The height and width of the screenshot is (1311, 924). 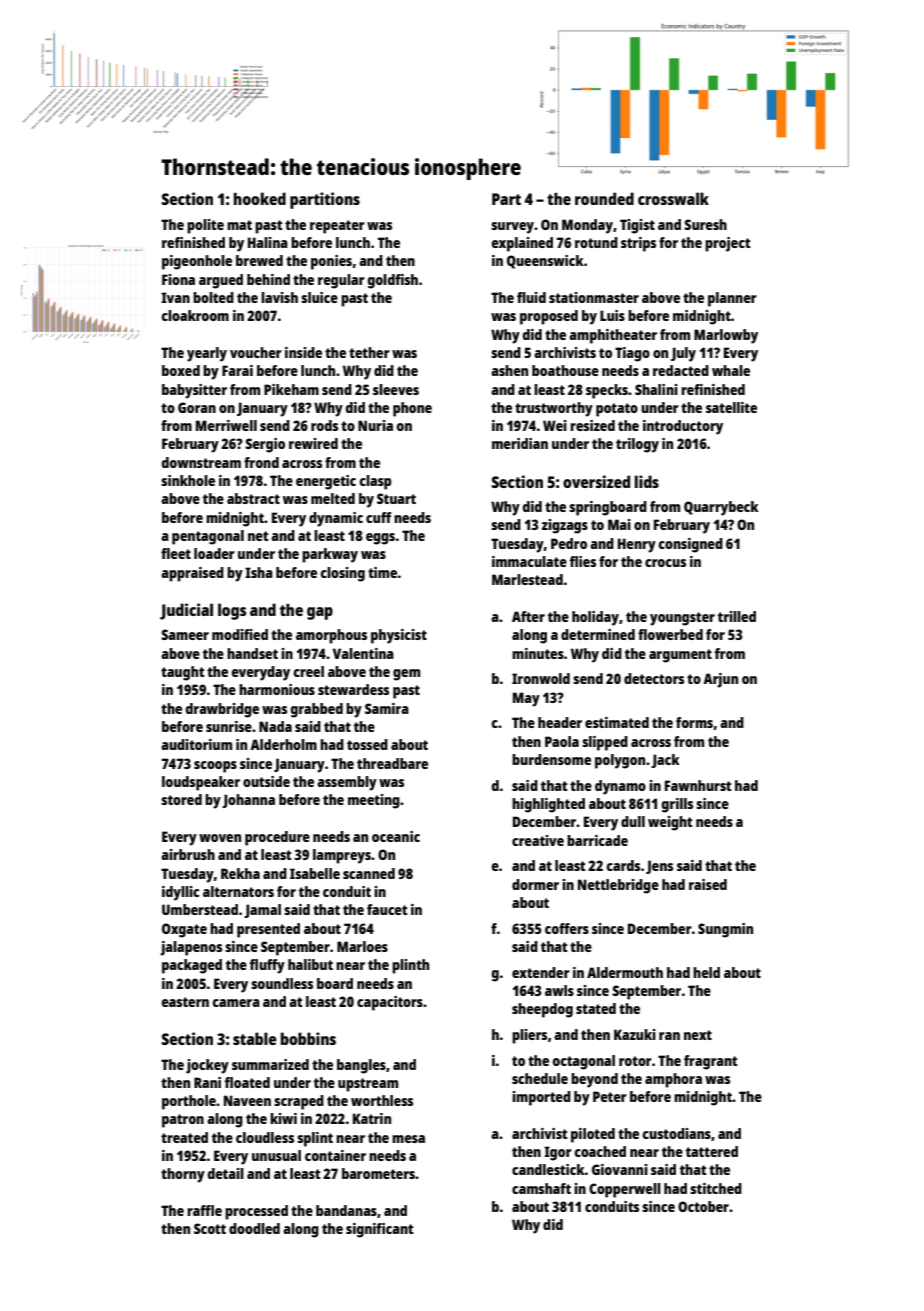 I want to click on sleeves, so click(x=396, y=389).
